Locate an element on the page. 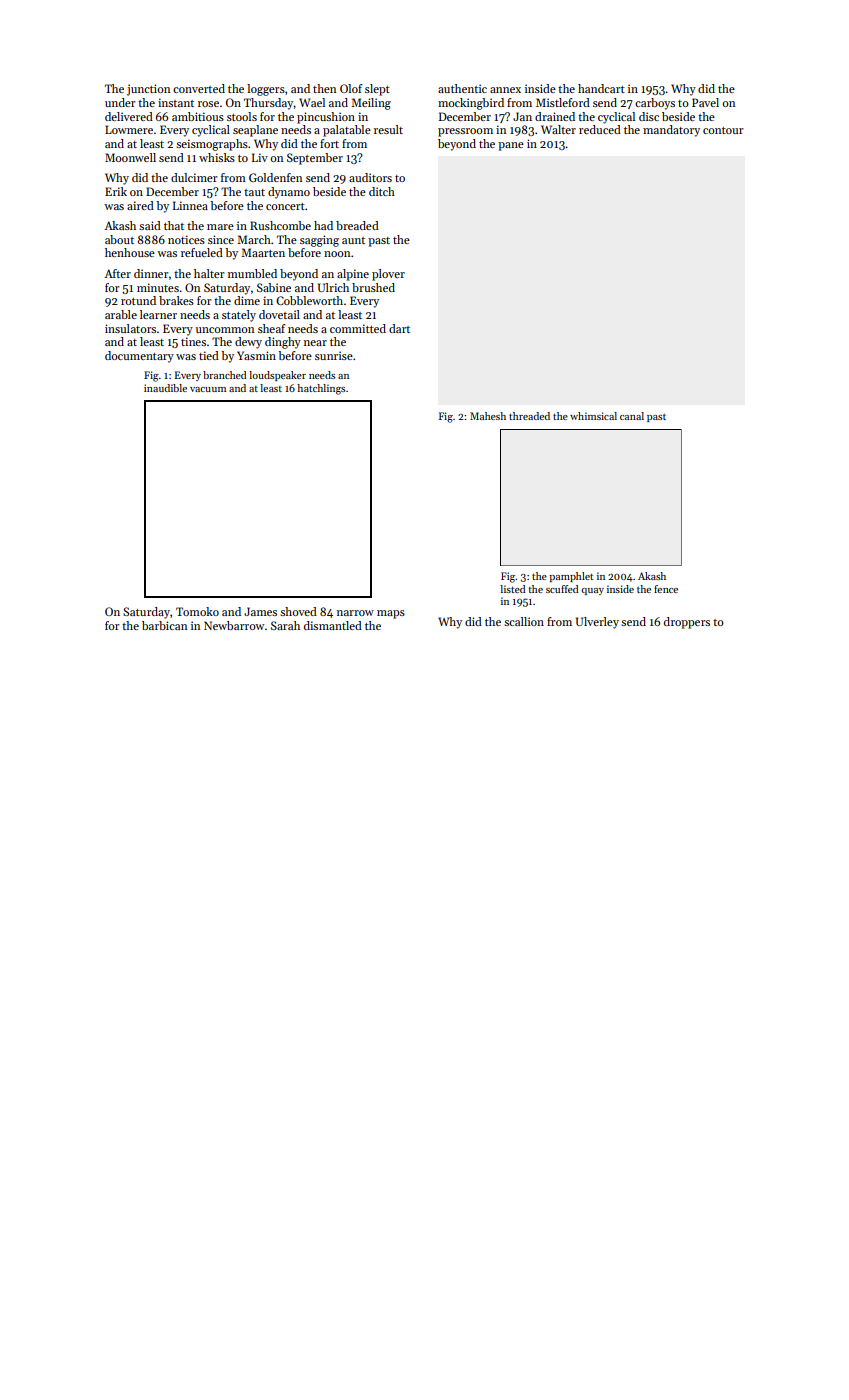  scallion is located at coordinates (524, 621).
